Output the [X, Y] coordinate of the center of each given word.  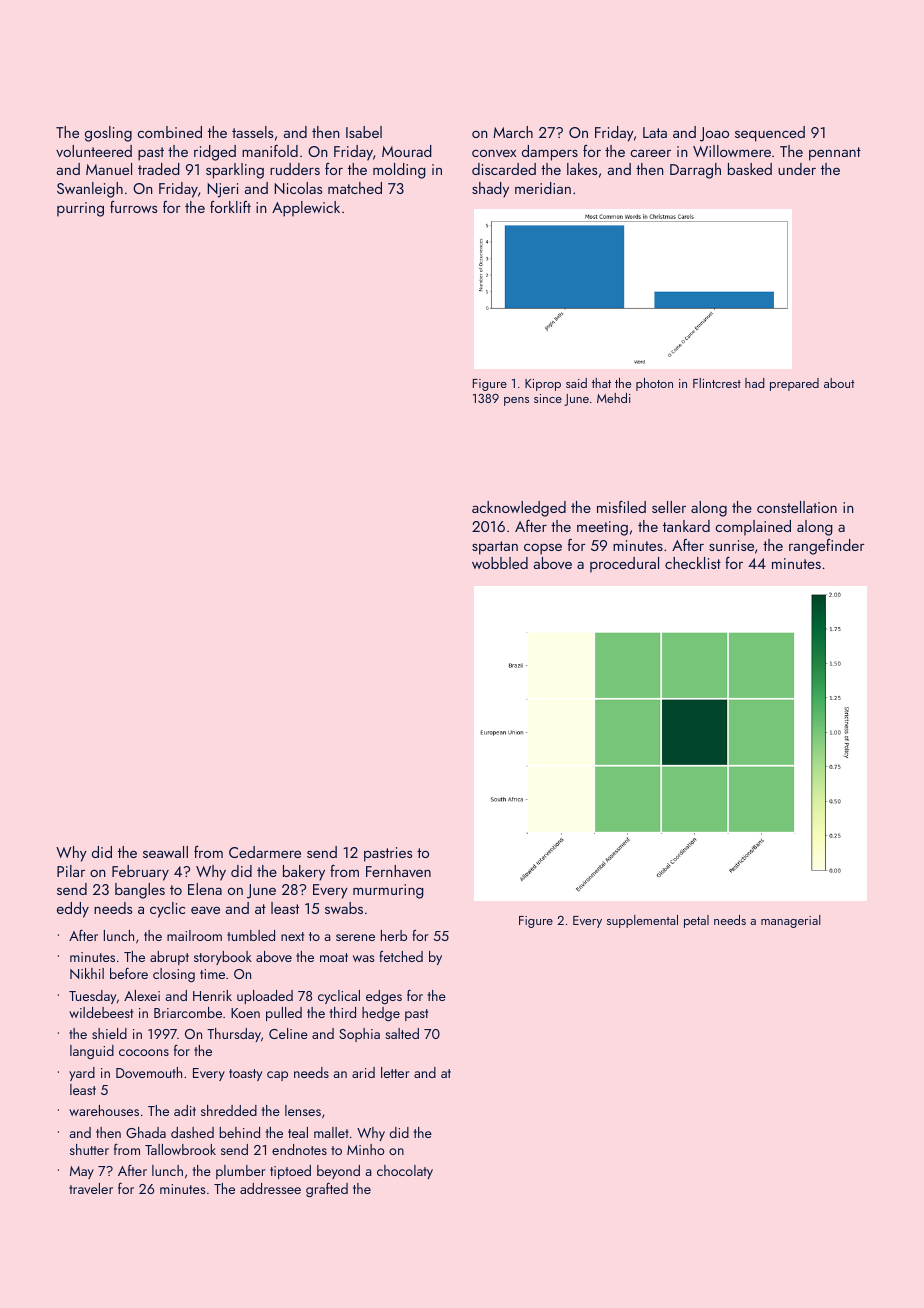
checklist [693, 563]
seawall [165, 852]
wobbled [500, 563]
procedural [624, 565]
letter [395, 1072]
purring [80, 209]
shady [490, 190]
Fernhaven [398, 871]
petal [696, 921]
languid [92, 1052]
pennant [835, 154]
